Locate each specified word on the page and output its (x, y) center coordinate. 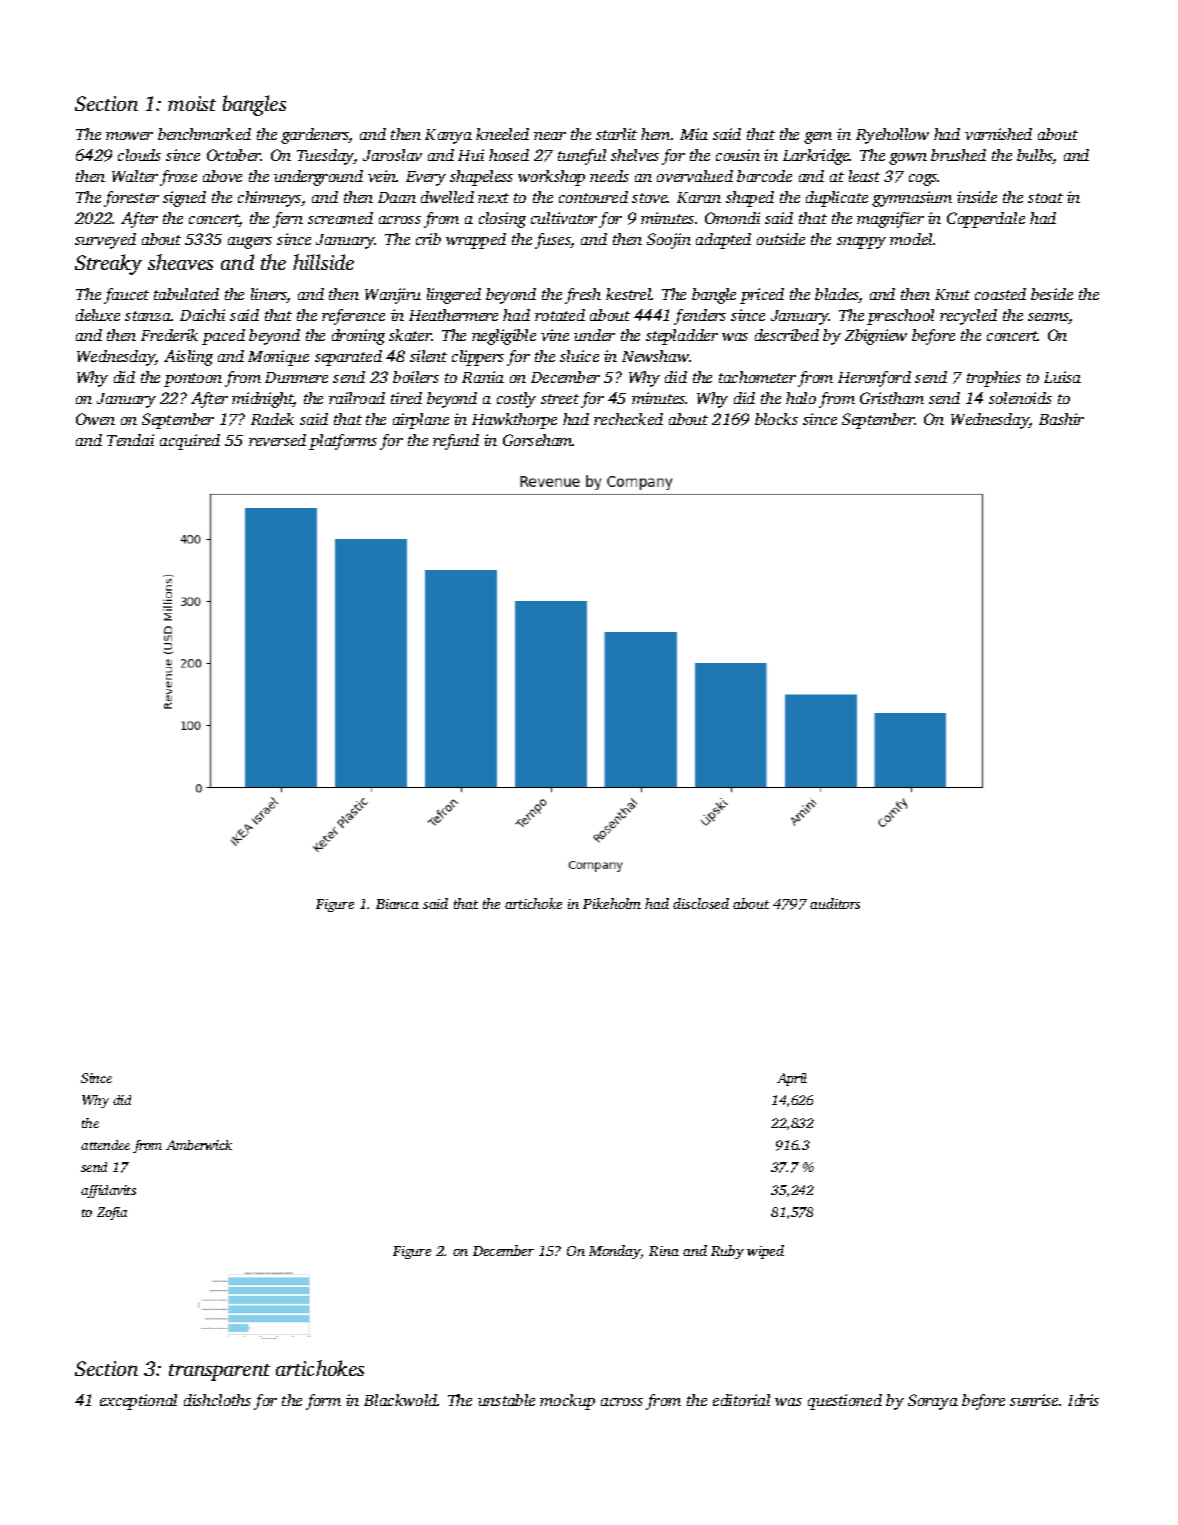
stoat (1045, 198)
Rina (664, 1251)
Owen (95, 419)
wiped (765, 1252)
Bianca (397, 904)
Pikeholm (612, 903)
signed (184, 199)
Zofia (112, 1213)
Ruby (727, 1252)
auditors (835, 903)
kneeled (502, 134)
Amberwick (199, 1145)
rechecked (628, 419)
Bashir (1061, 419)
